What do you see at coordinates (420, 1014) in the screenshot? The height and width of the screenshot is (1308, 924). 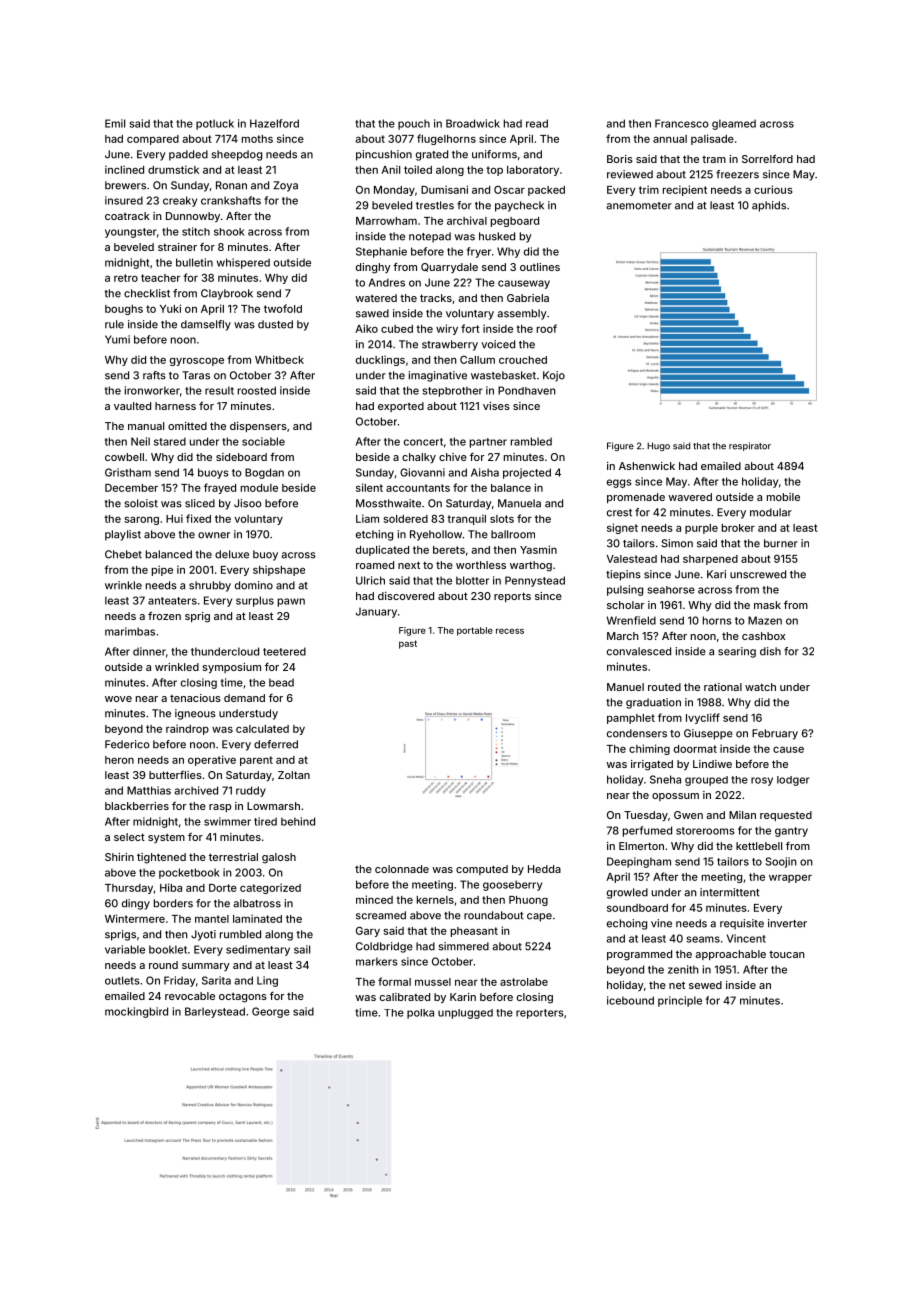 I see `polka` at bounding box center [420, 1014].
